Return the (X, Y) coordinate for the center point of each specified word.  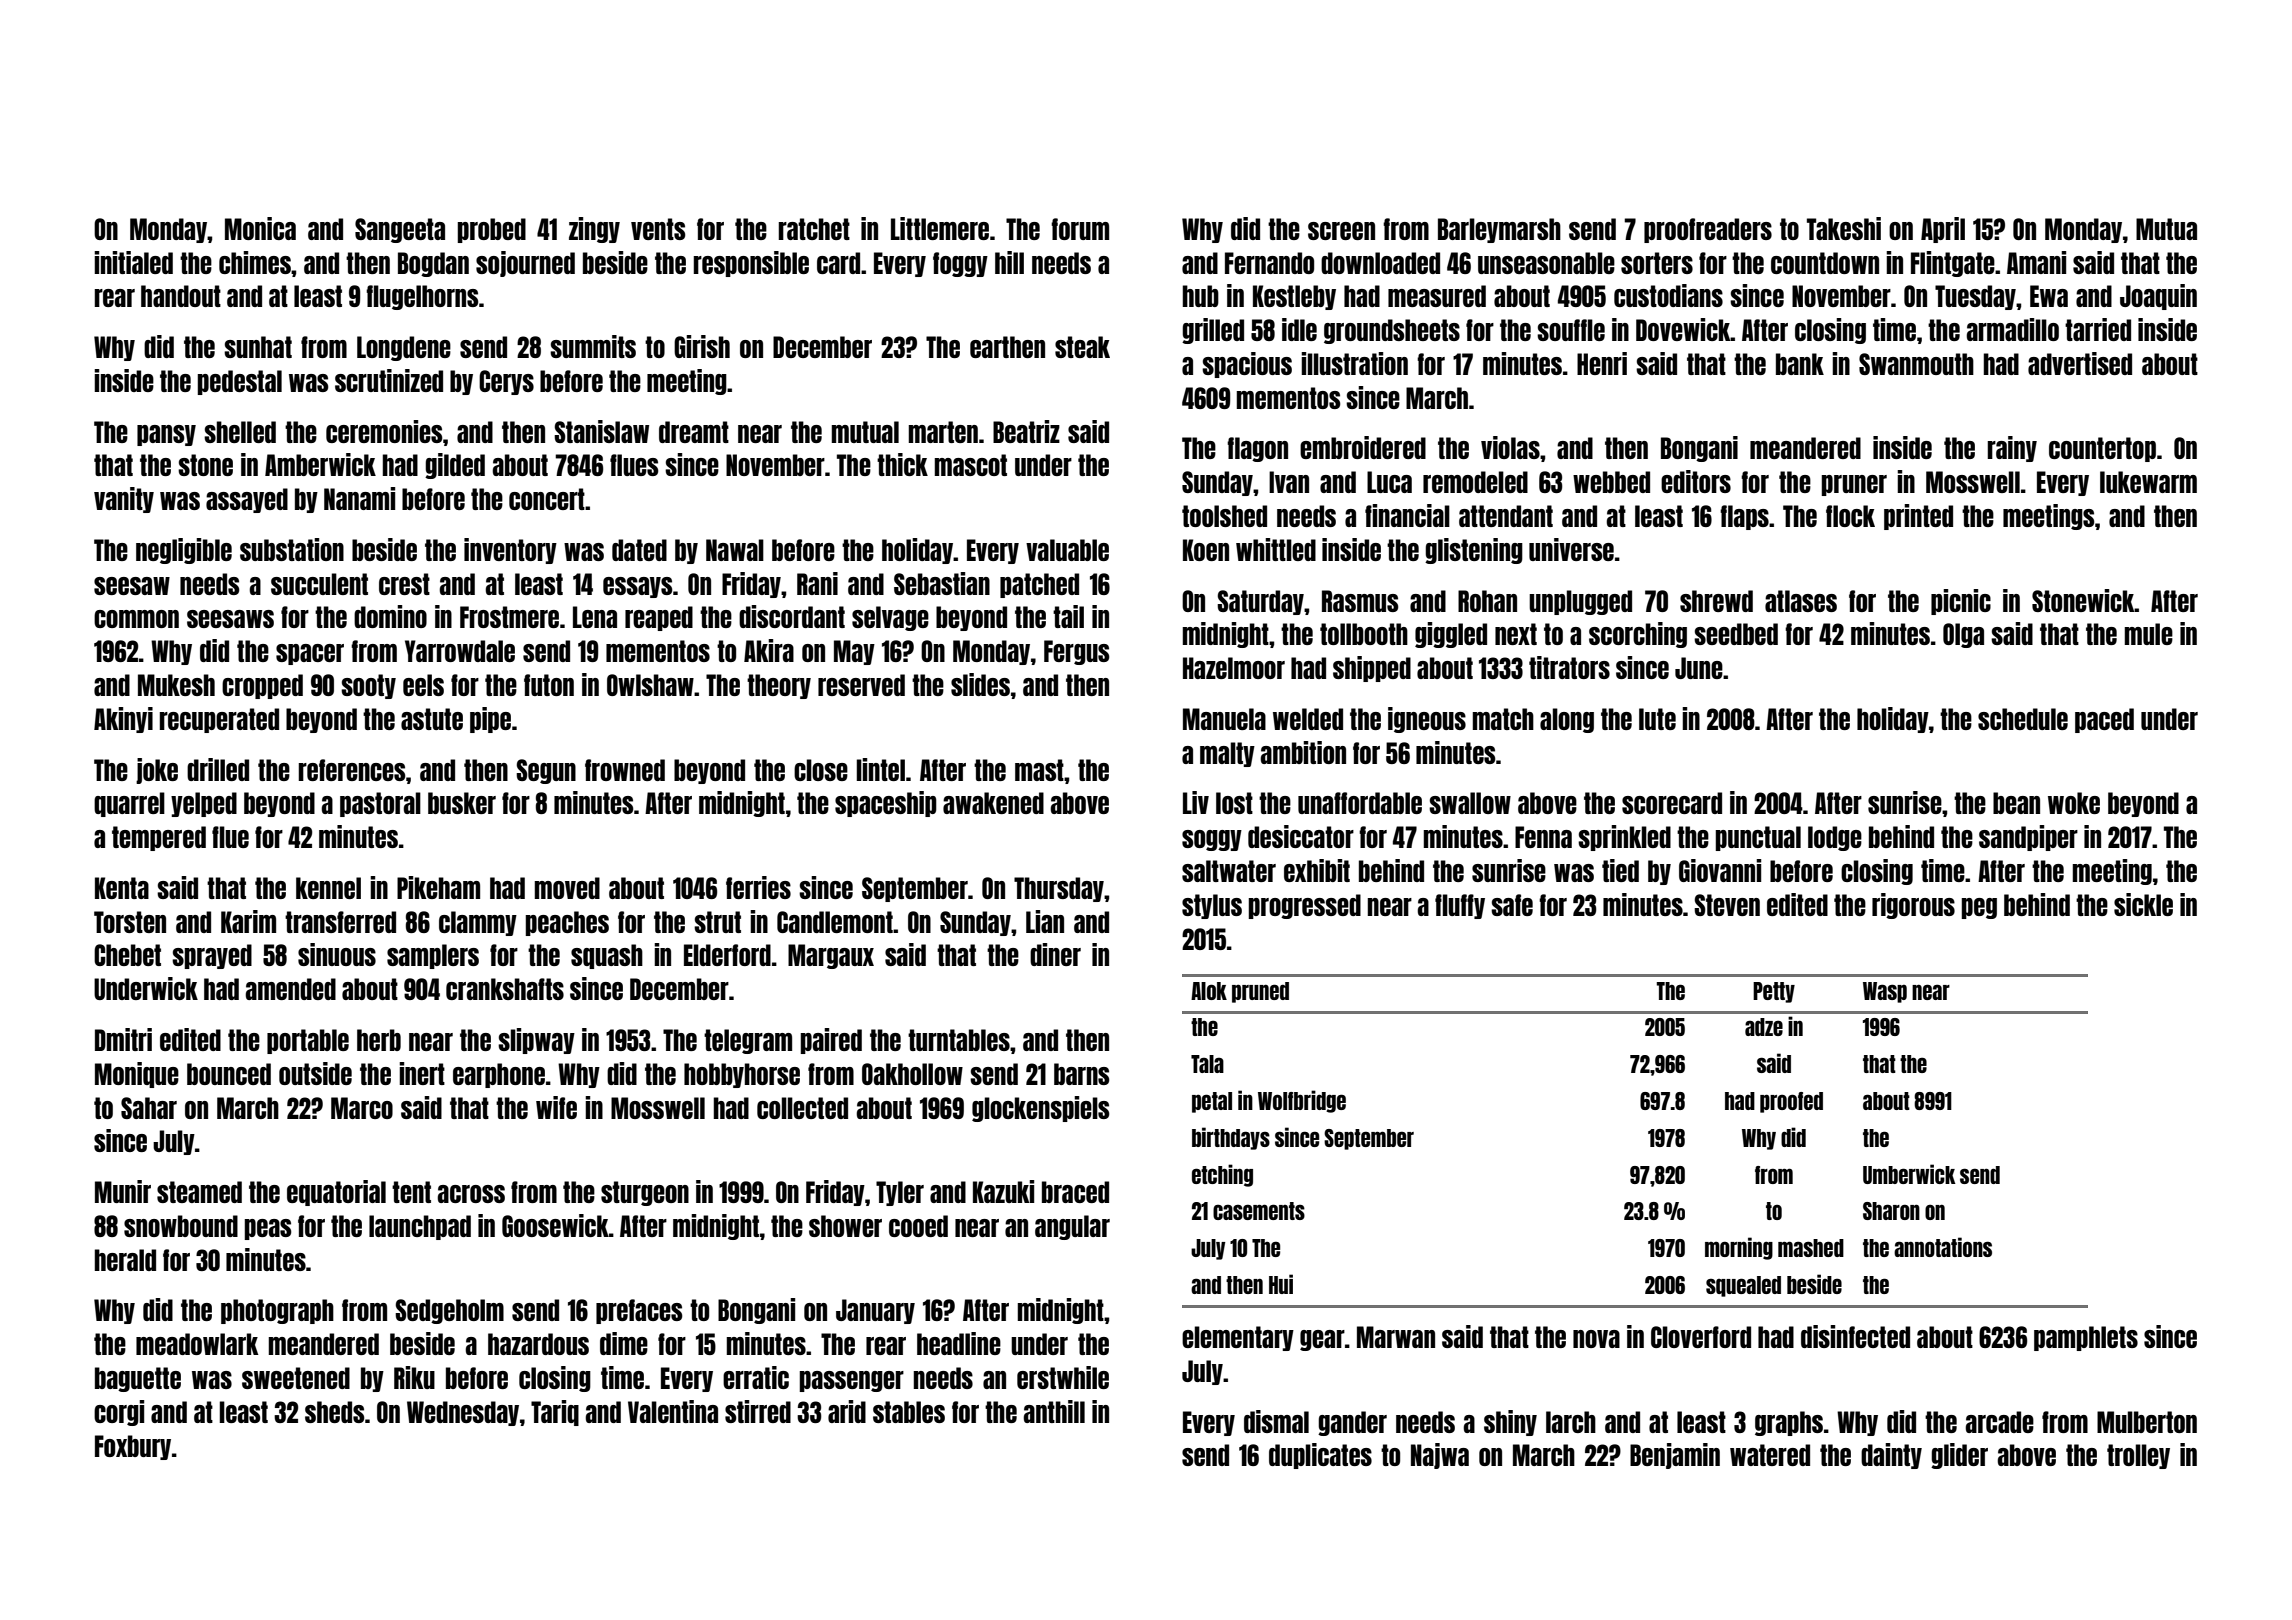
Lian (1045, 921)
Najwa (1440, 1456)
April (1943, 230)
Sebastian (942, 583)
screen (1341, 231)
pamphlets (2086, 1338)
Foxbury (133, 1447)
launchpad (420, 1227)
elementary (1238, 1338)
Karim (248, 921)
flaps (1744, 517)
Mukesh (176, 685)
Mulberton (2147, 1422)
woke (2074, 803)
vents (658, 229)
